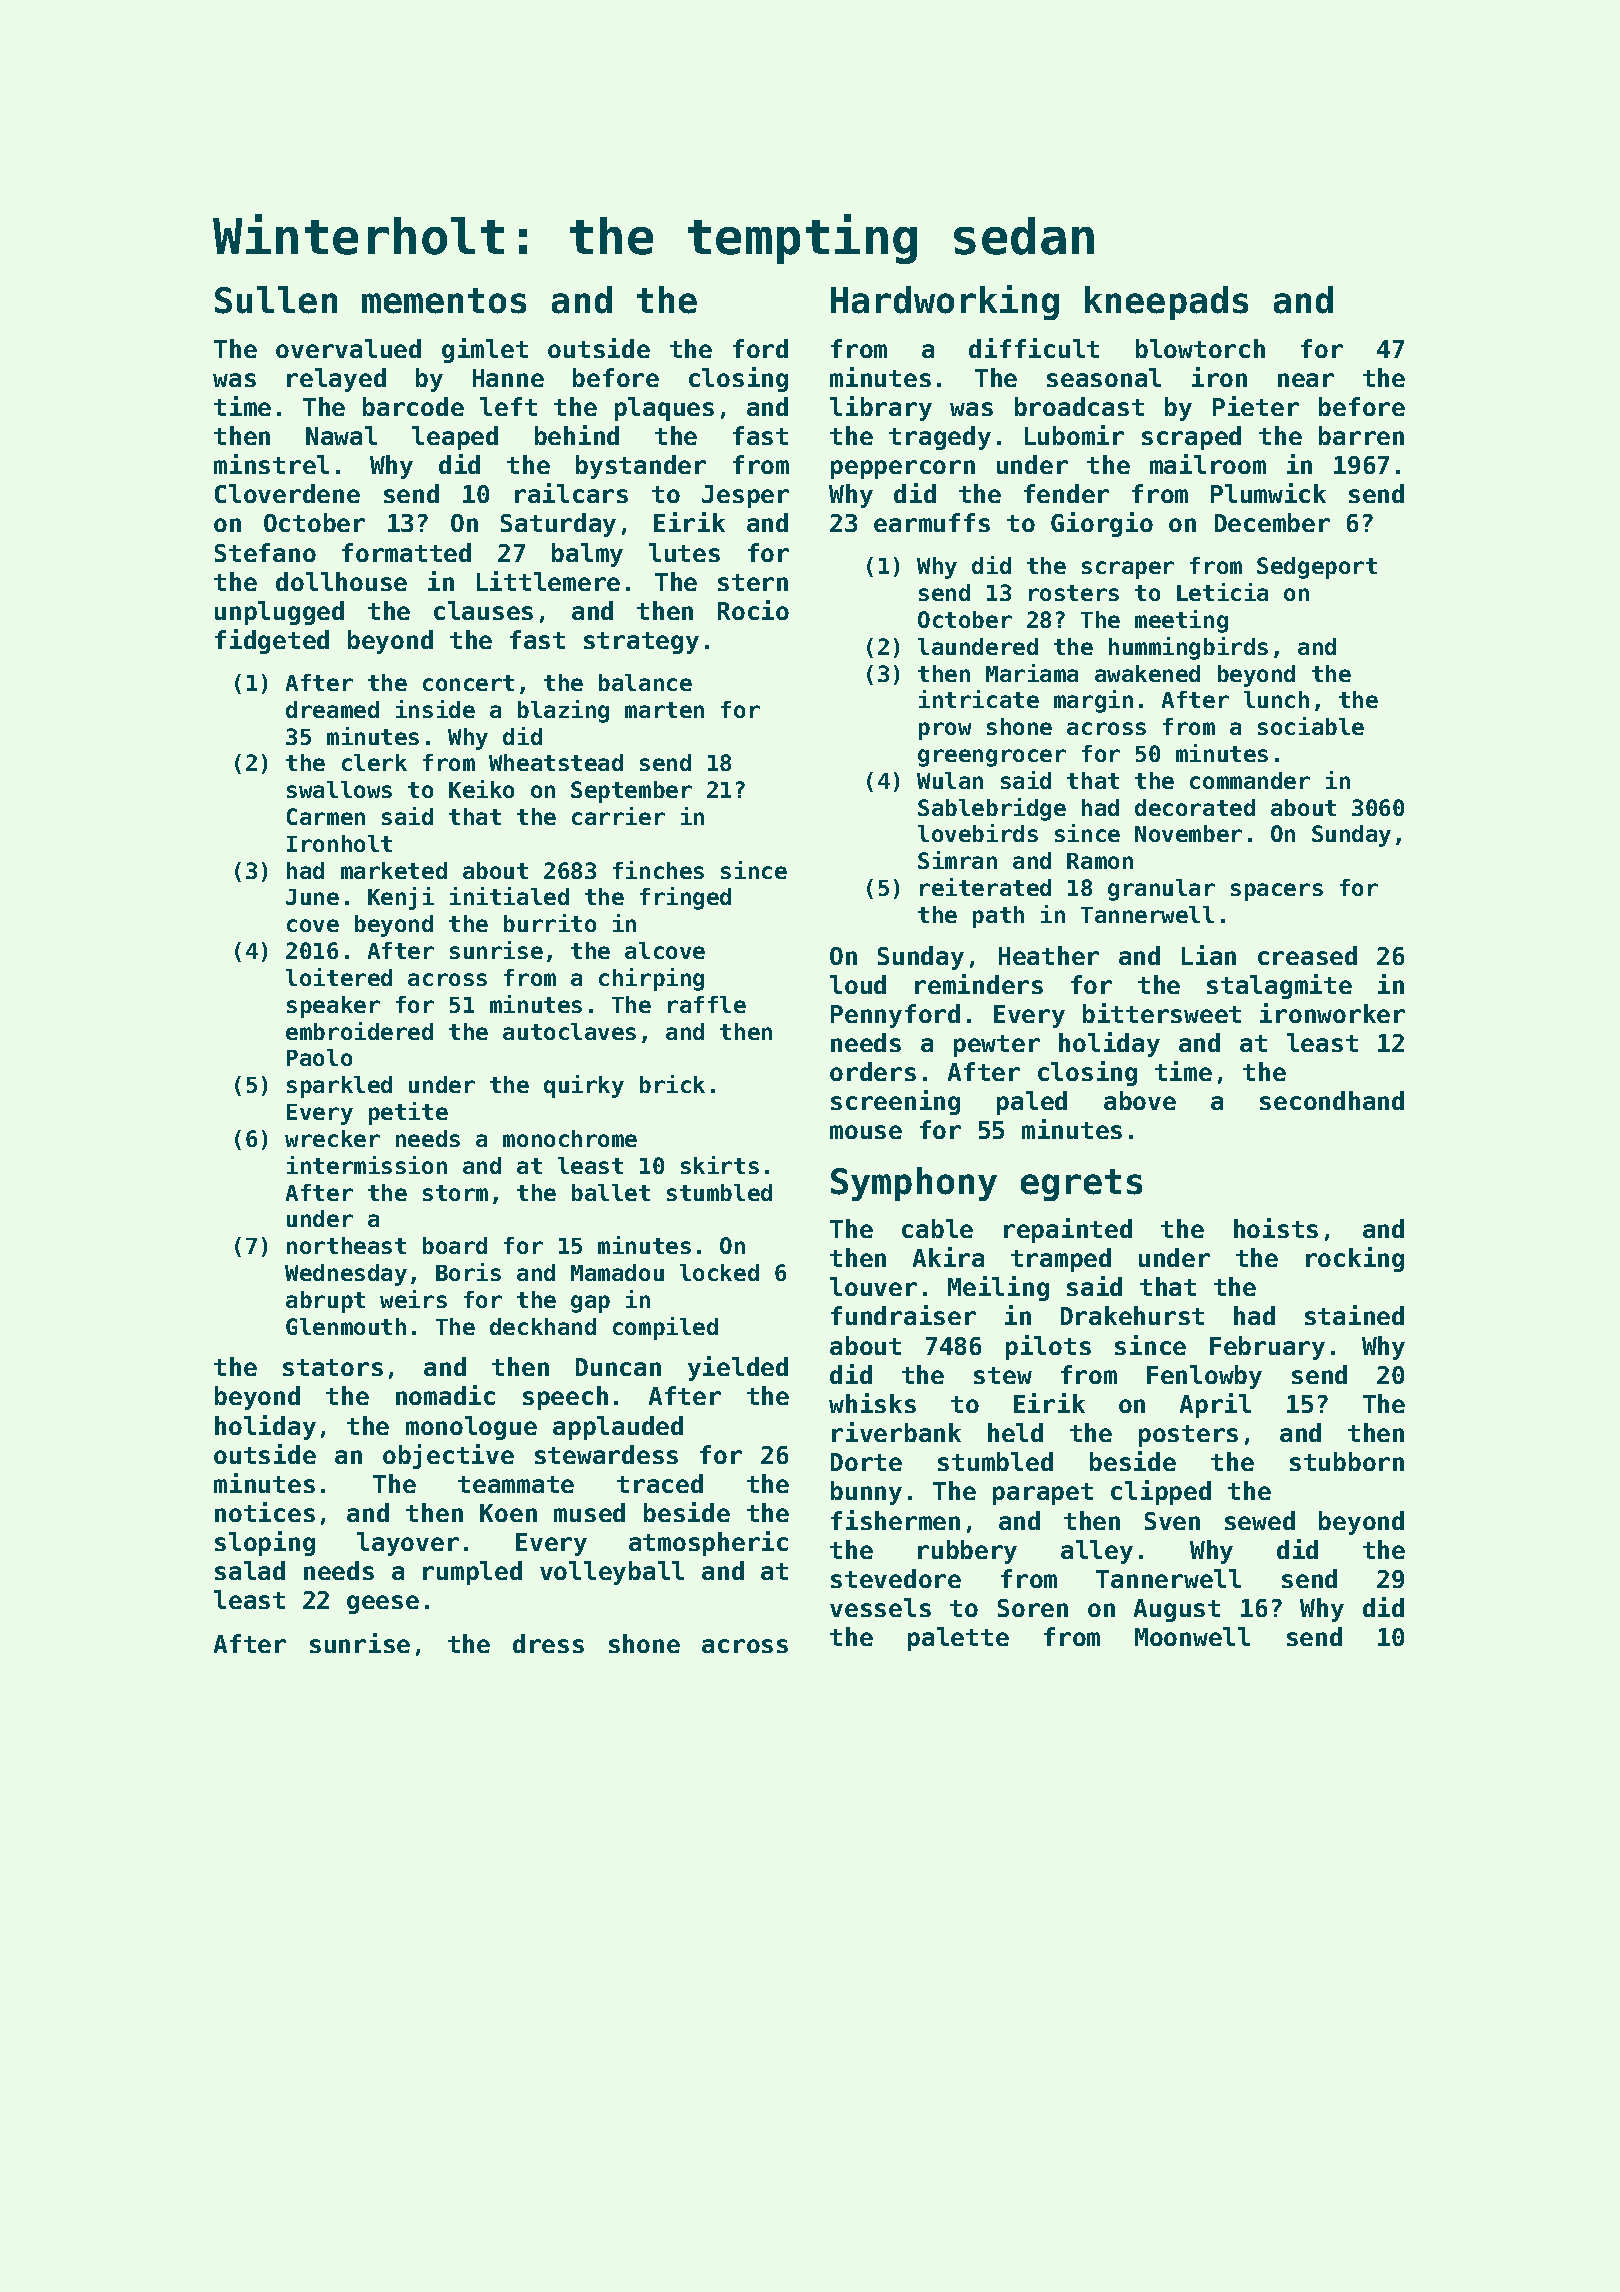 This page has height=2292, width=1620. What do you see at coordinates (1354, 1315) in the page?
I see `stained` at bounding box center [1354, 1315].
